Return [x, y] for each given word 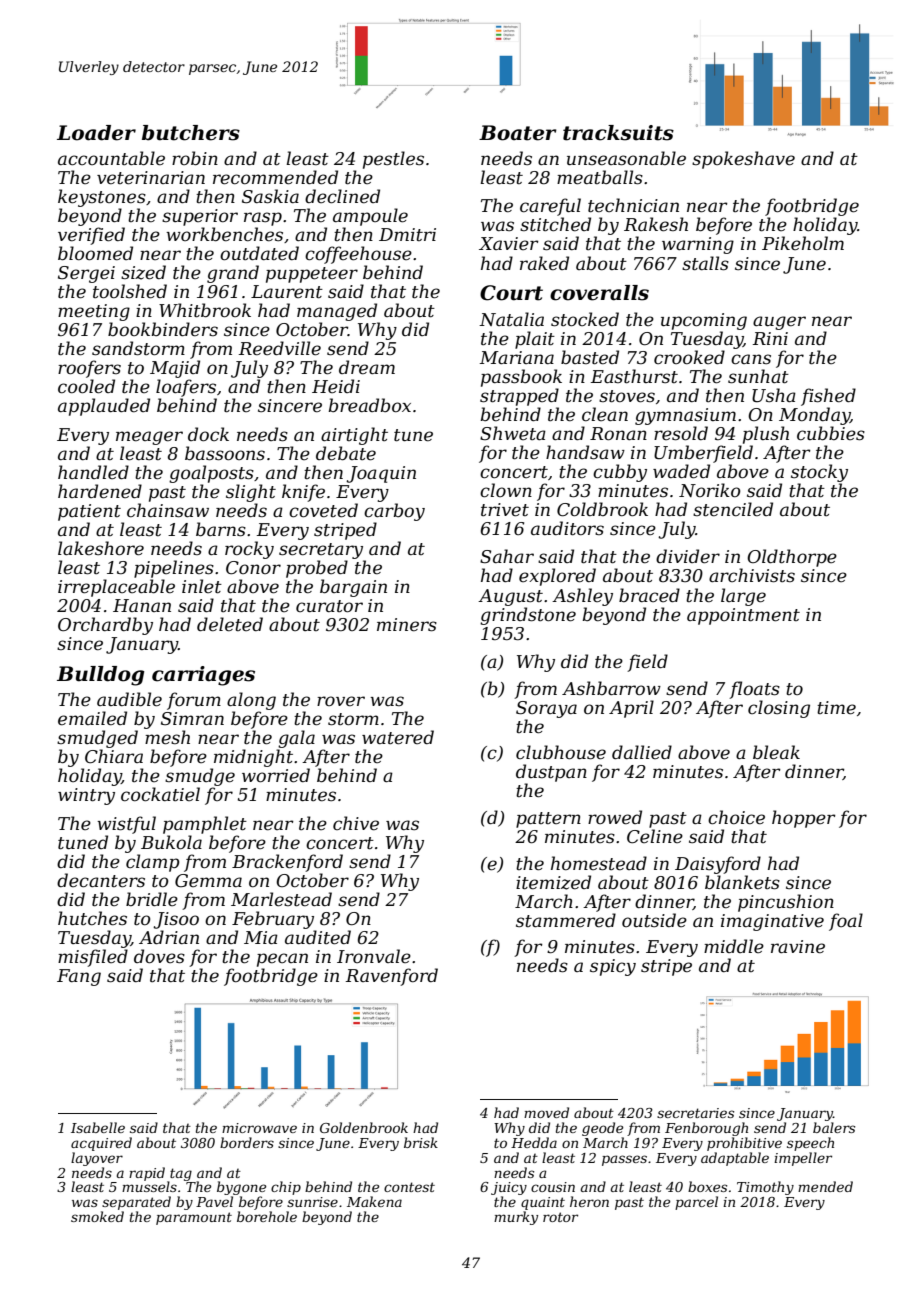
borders [247, 1142]
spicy [613, 967]
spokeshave [743, 160]
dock [208, 434]
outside [654, 920]
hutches [92, 918]
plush [766, 435]
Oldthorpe [792, 558]
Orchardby [105, 626]
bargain [353, 588]
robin [195, 158]
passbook [521, 378]
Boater [518, 133]
